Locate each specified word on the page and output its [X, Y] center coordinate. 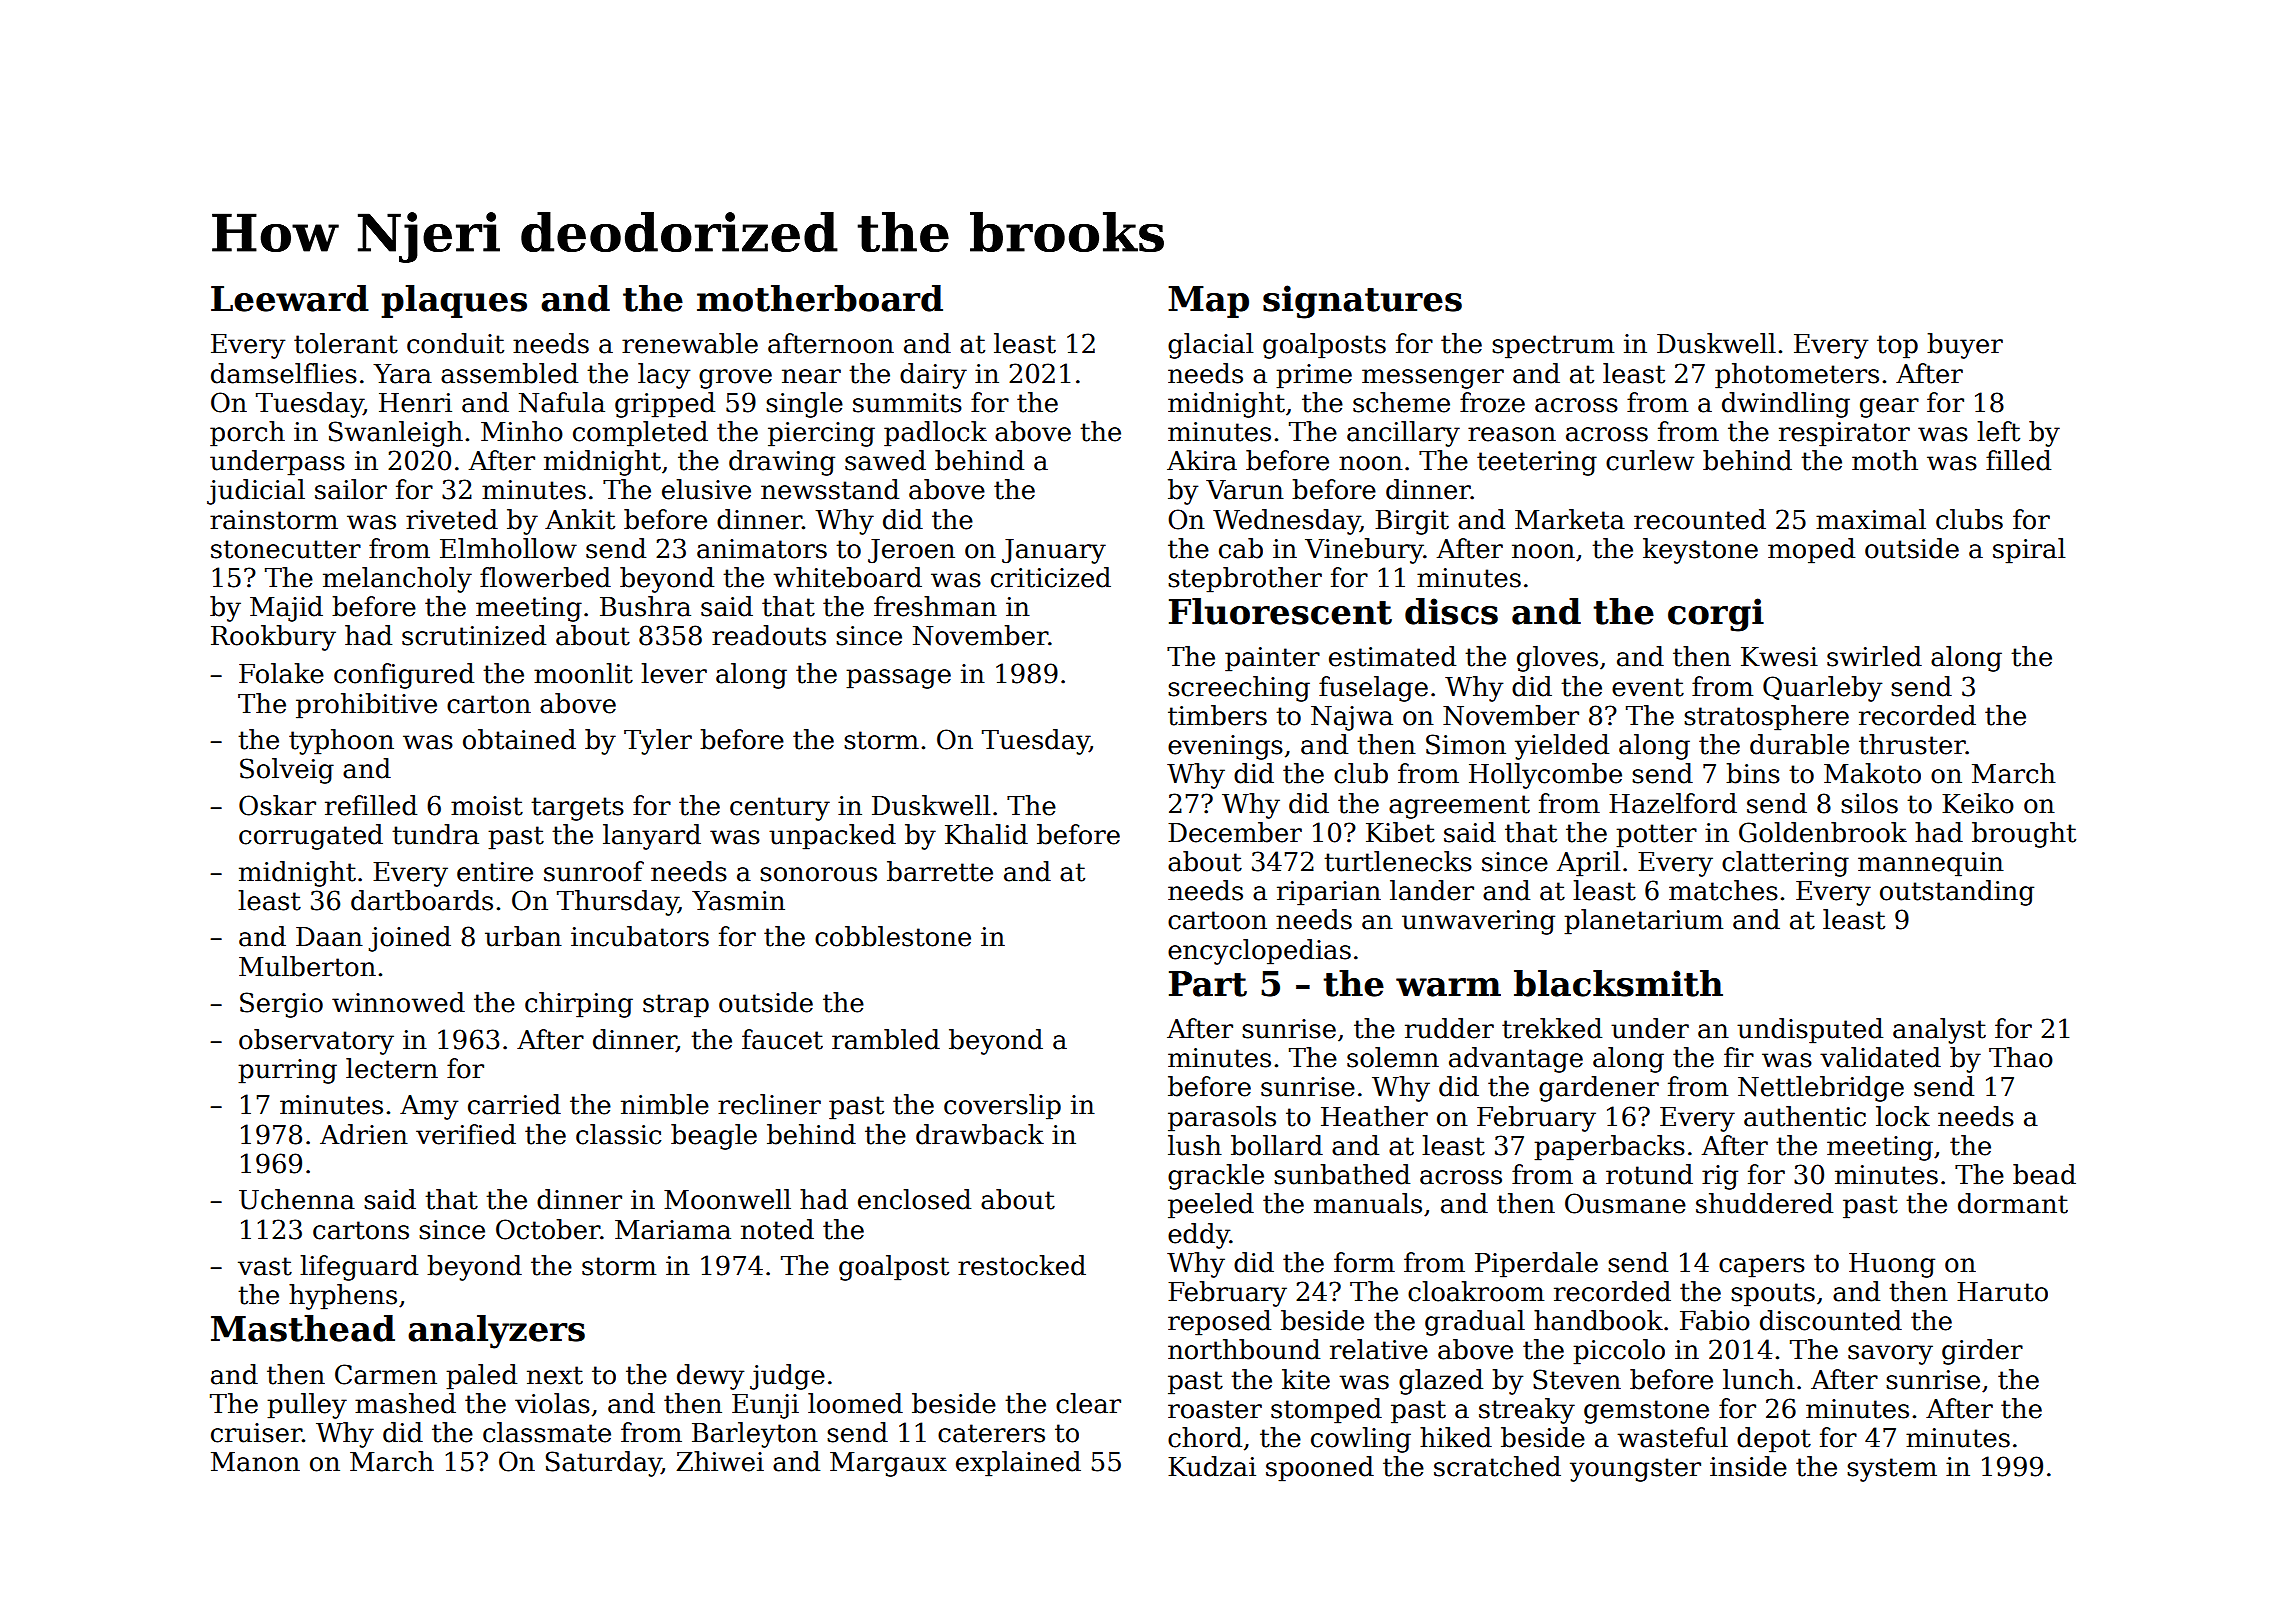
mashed [405, 1403]
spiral [2029, 551]
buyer [1965, 346]
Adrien [364, 1134]
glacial [1211, 346]
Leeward [290, 298]
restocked [1022, 1265]
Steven [1577, 1379]
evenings [1225, 747]
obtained [519, 739]
